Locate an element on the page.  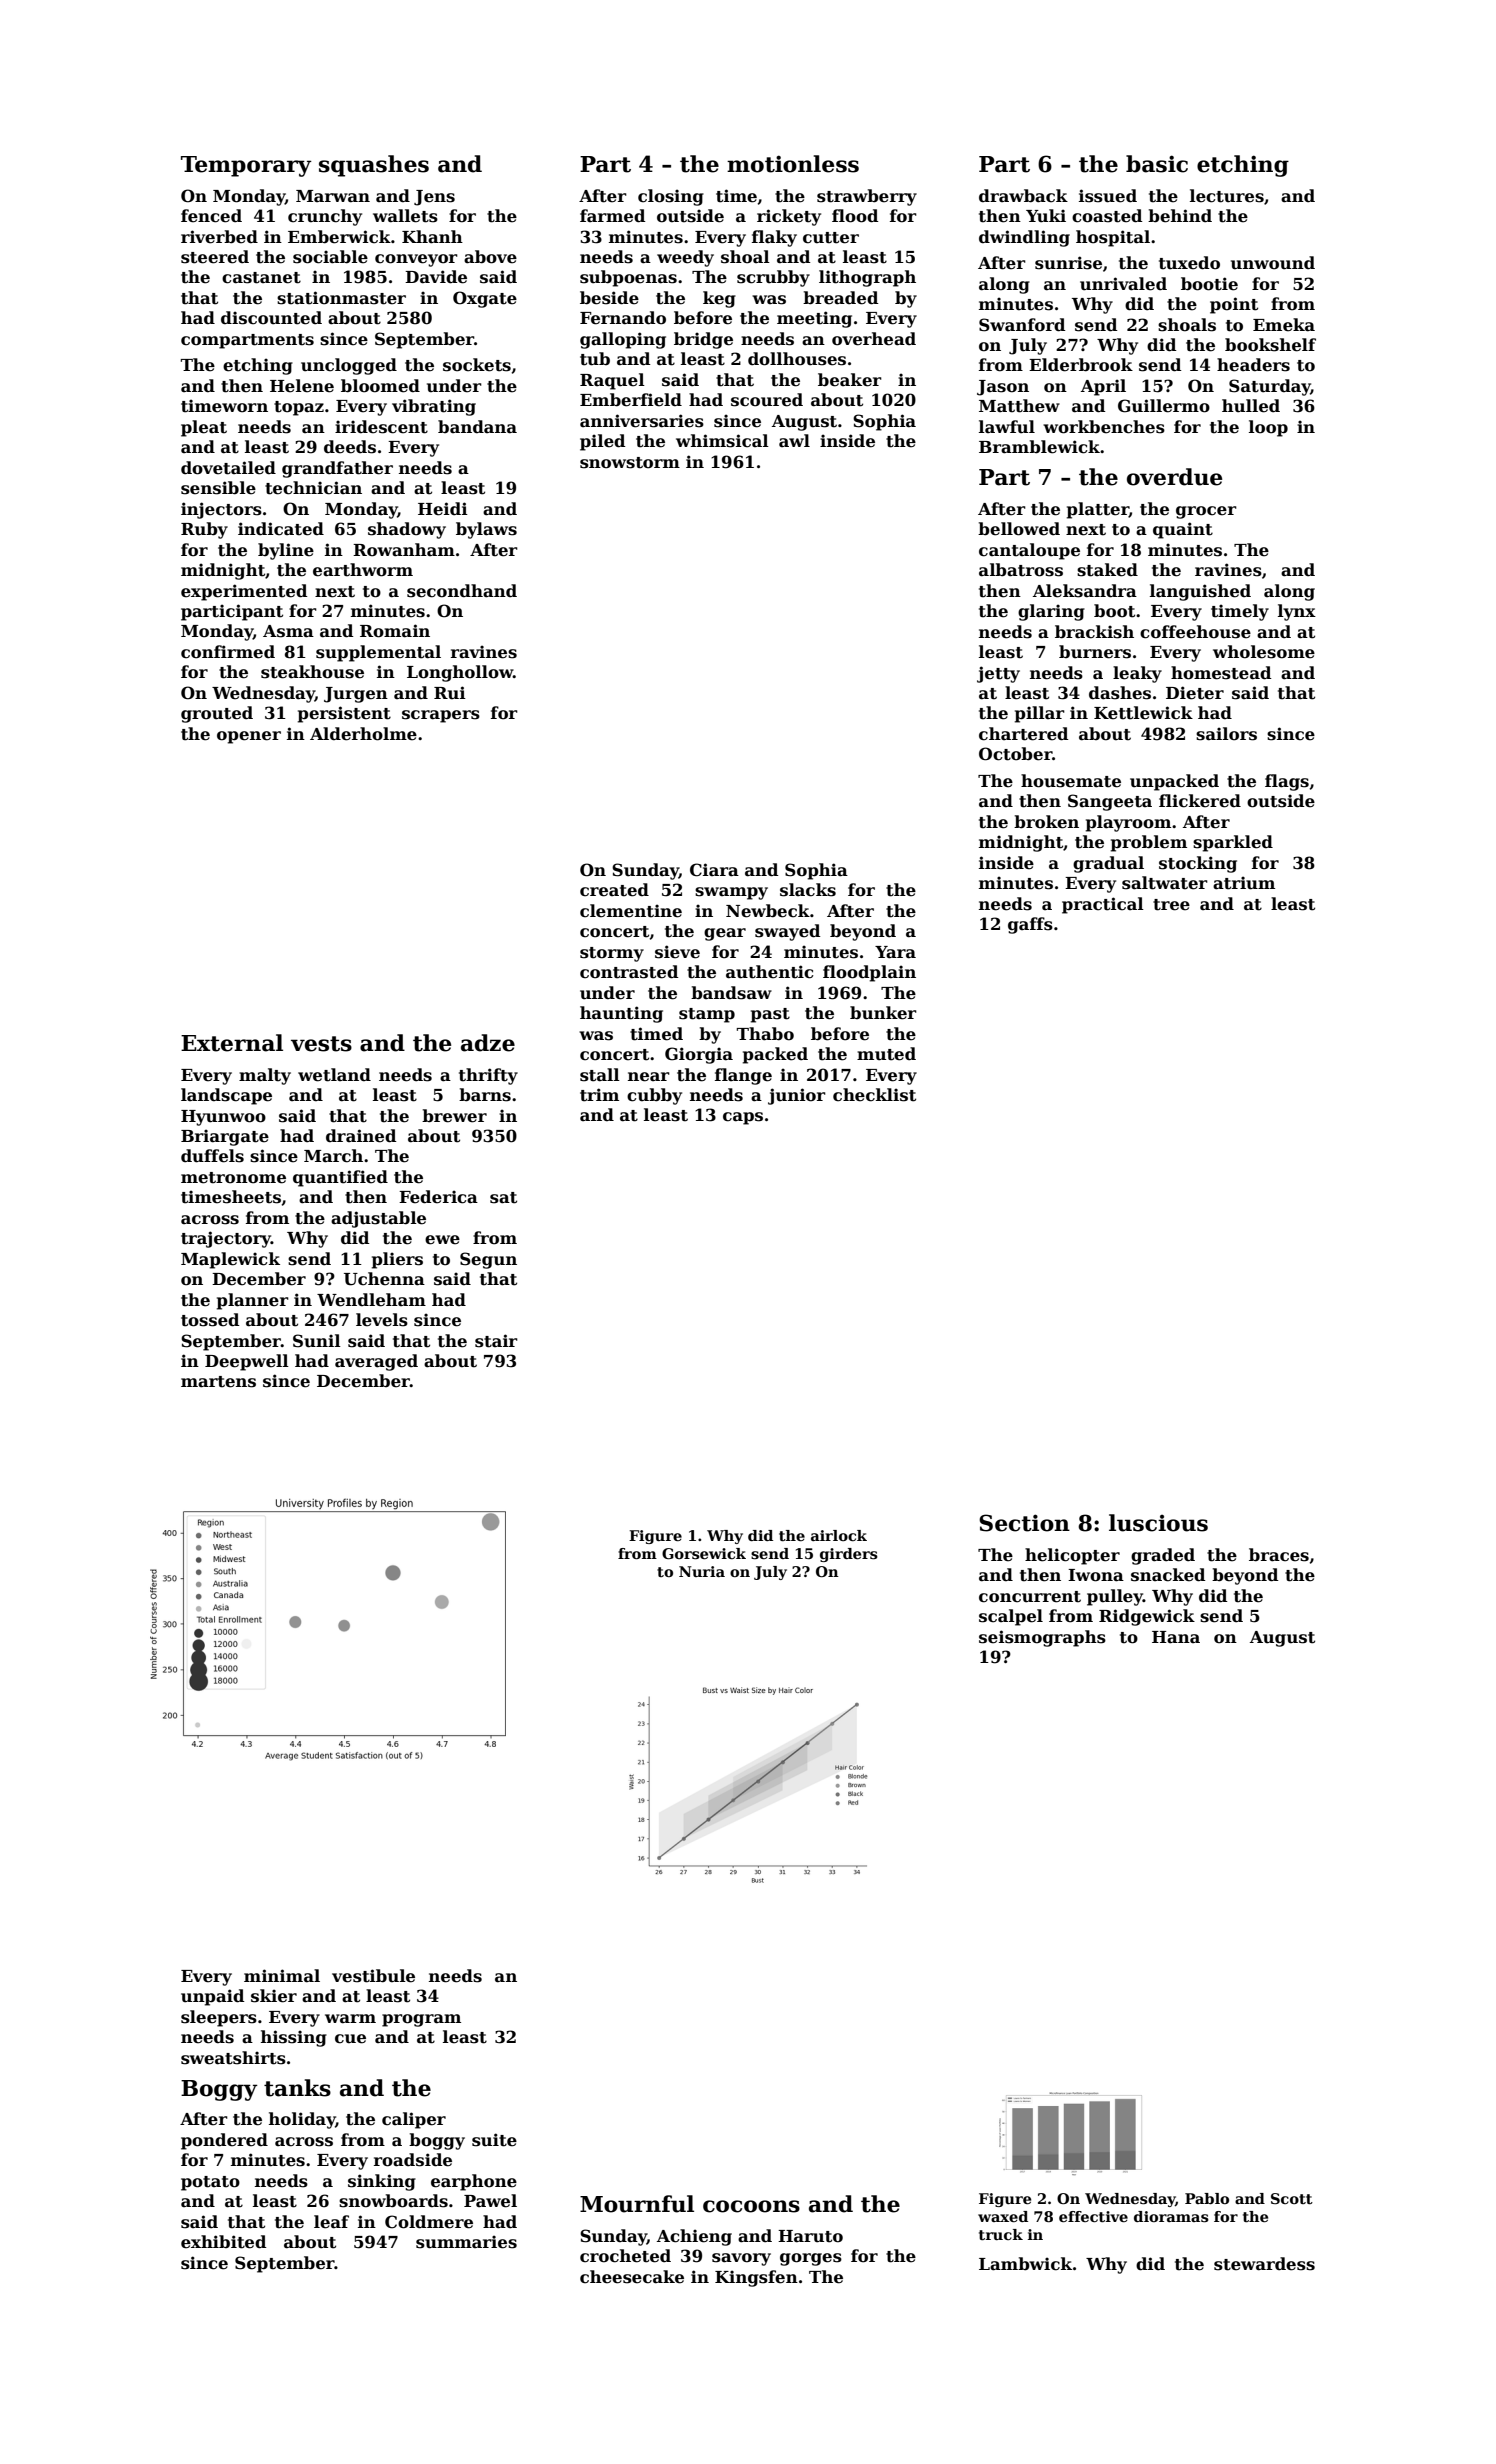
seismographs is located at coordinates (1042, 1638).
